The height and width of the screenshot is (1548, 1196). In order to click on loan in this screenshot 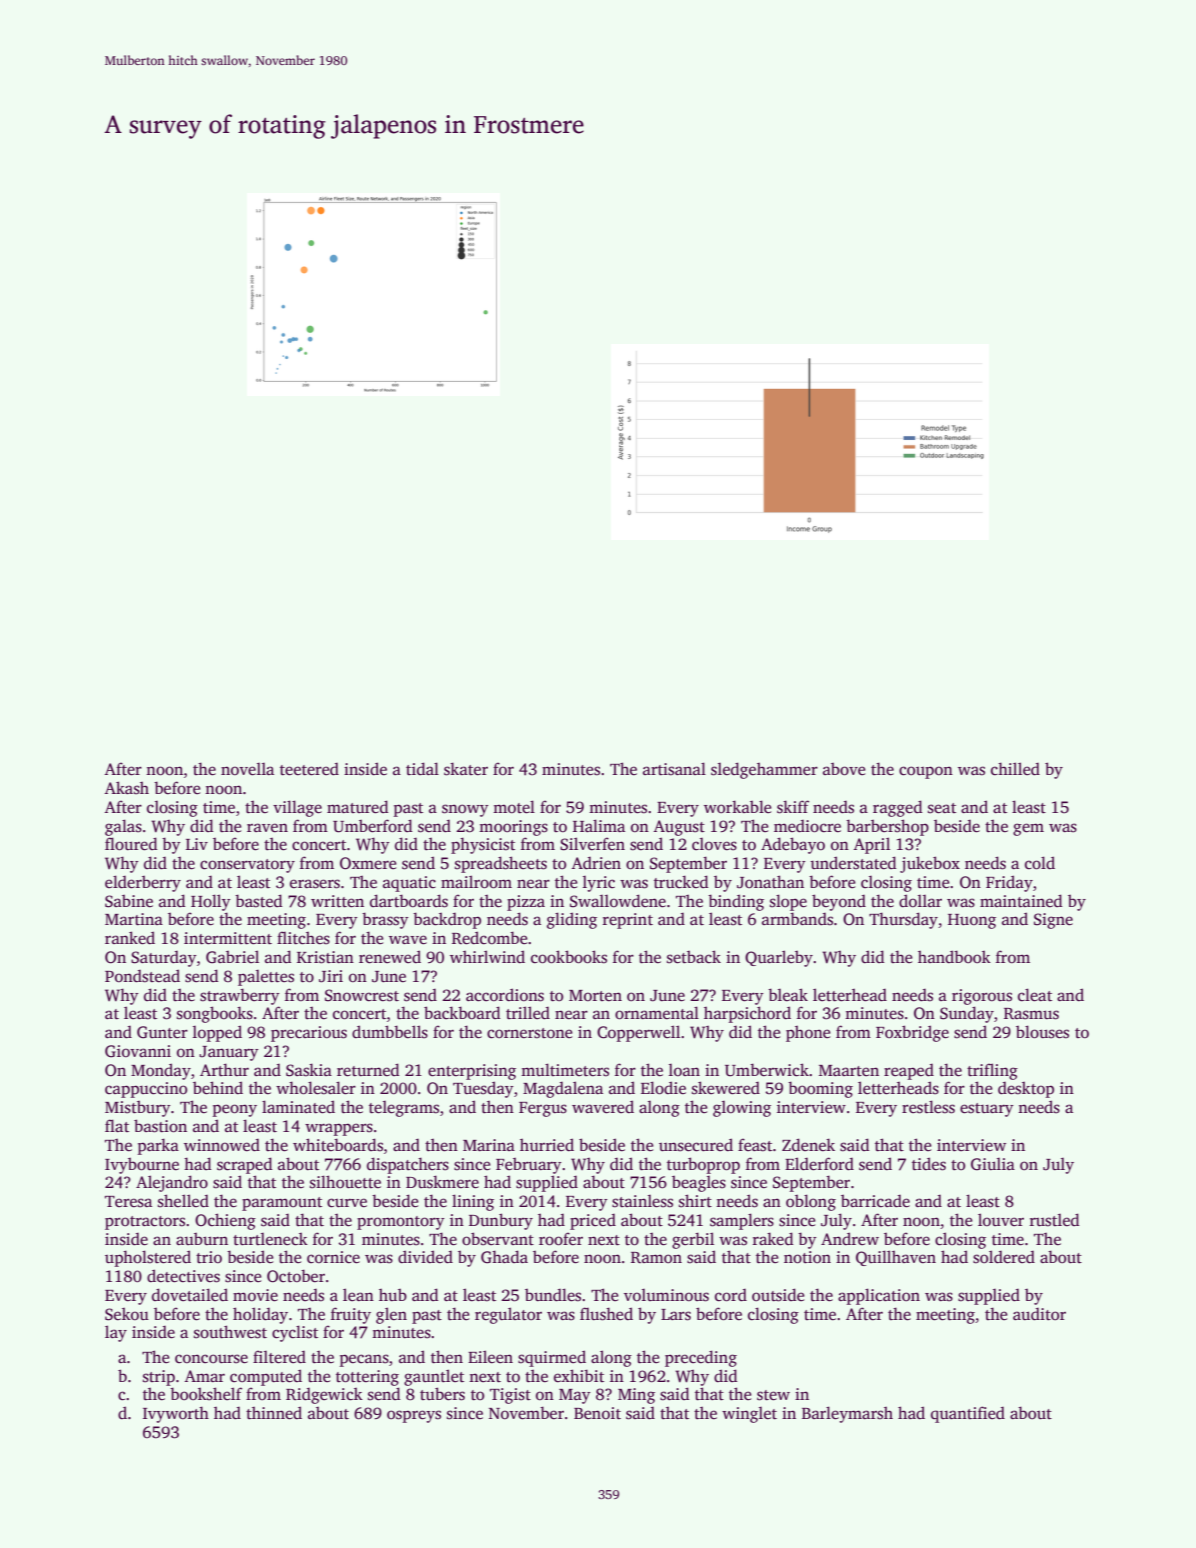, I will do `click(684, 1070)`.
